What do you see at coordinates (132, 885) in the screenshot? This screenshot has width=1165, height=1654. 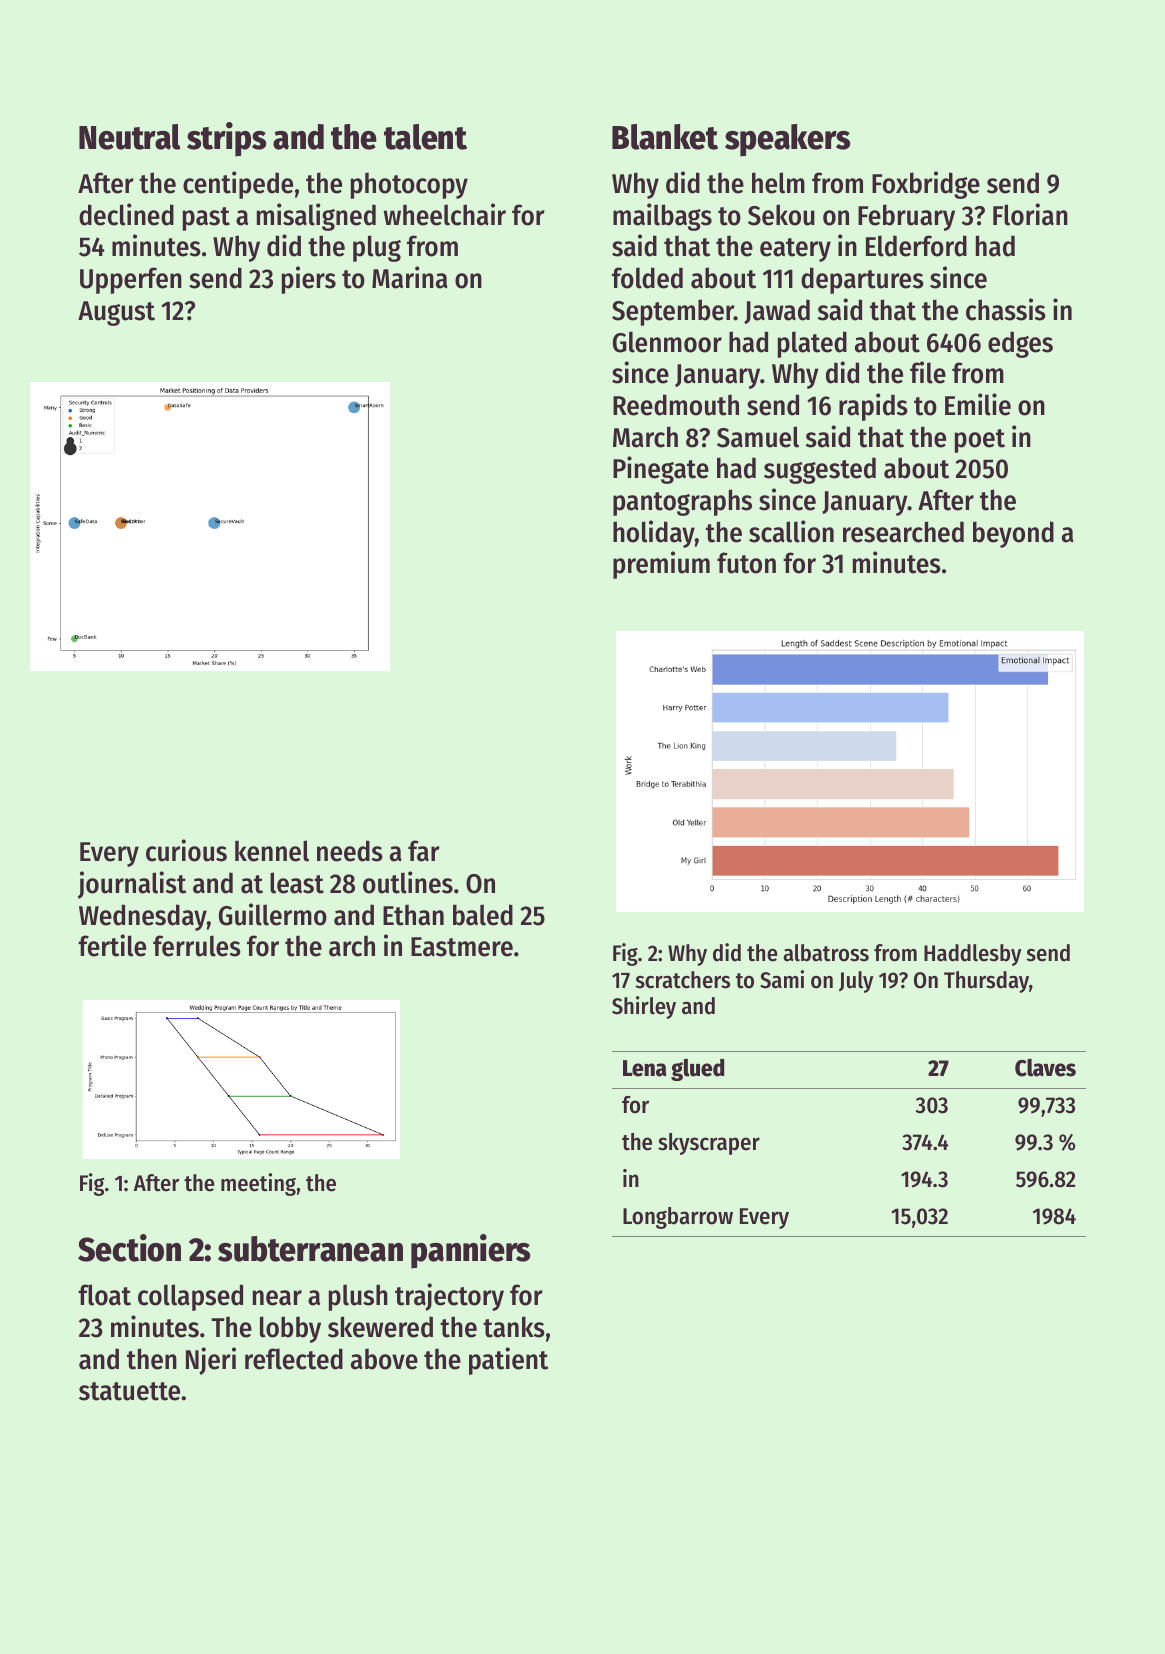 I see `journalist` at bounding box center [132, 885].
